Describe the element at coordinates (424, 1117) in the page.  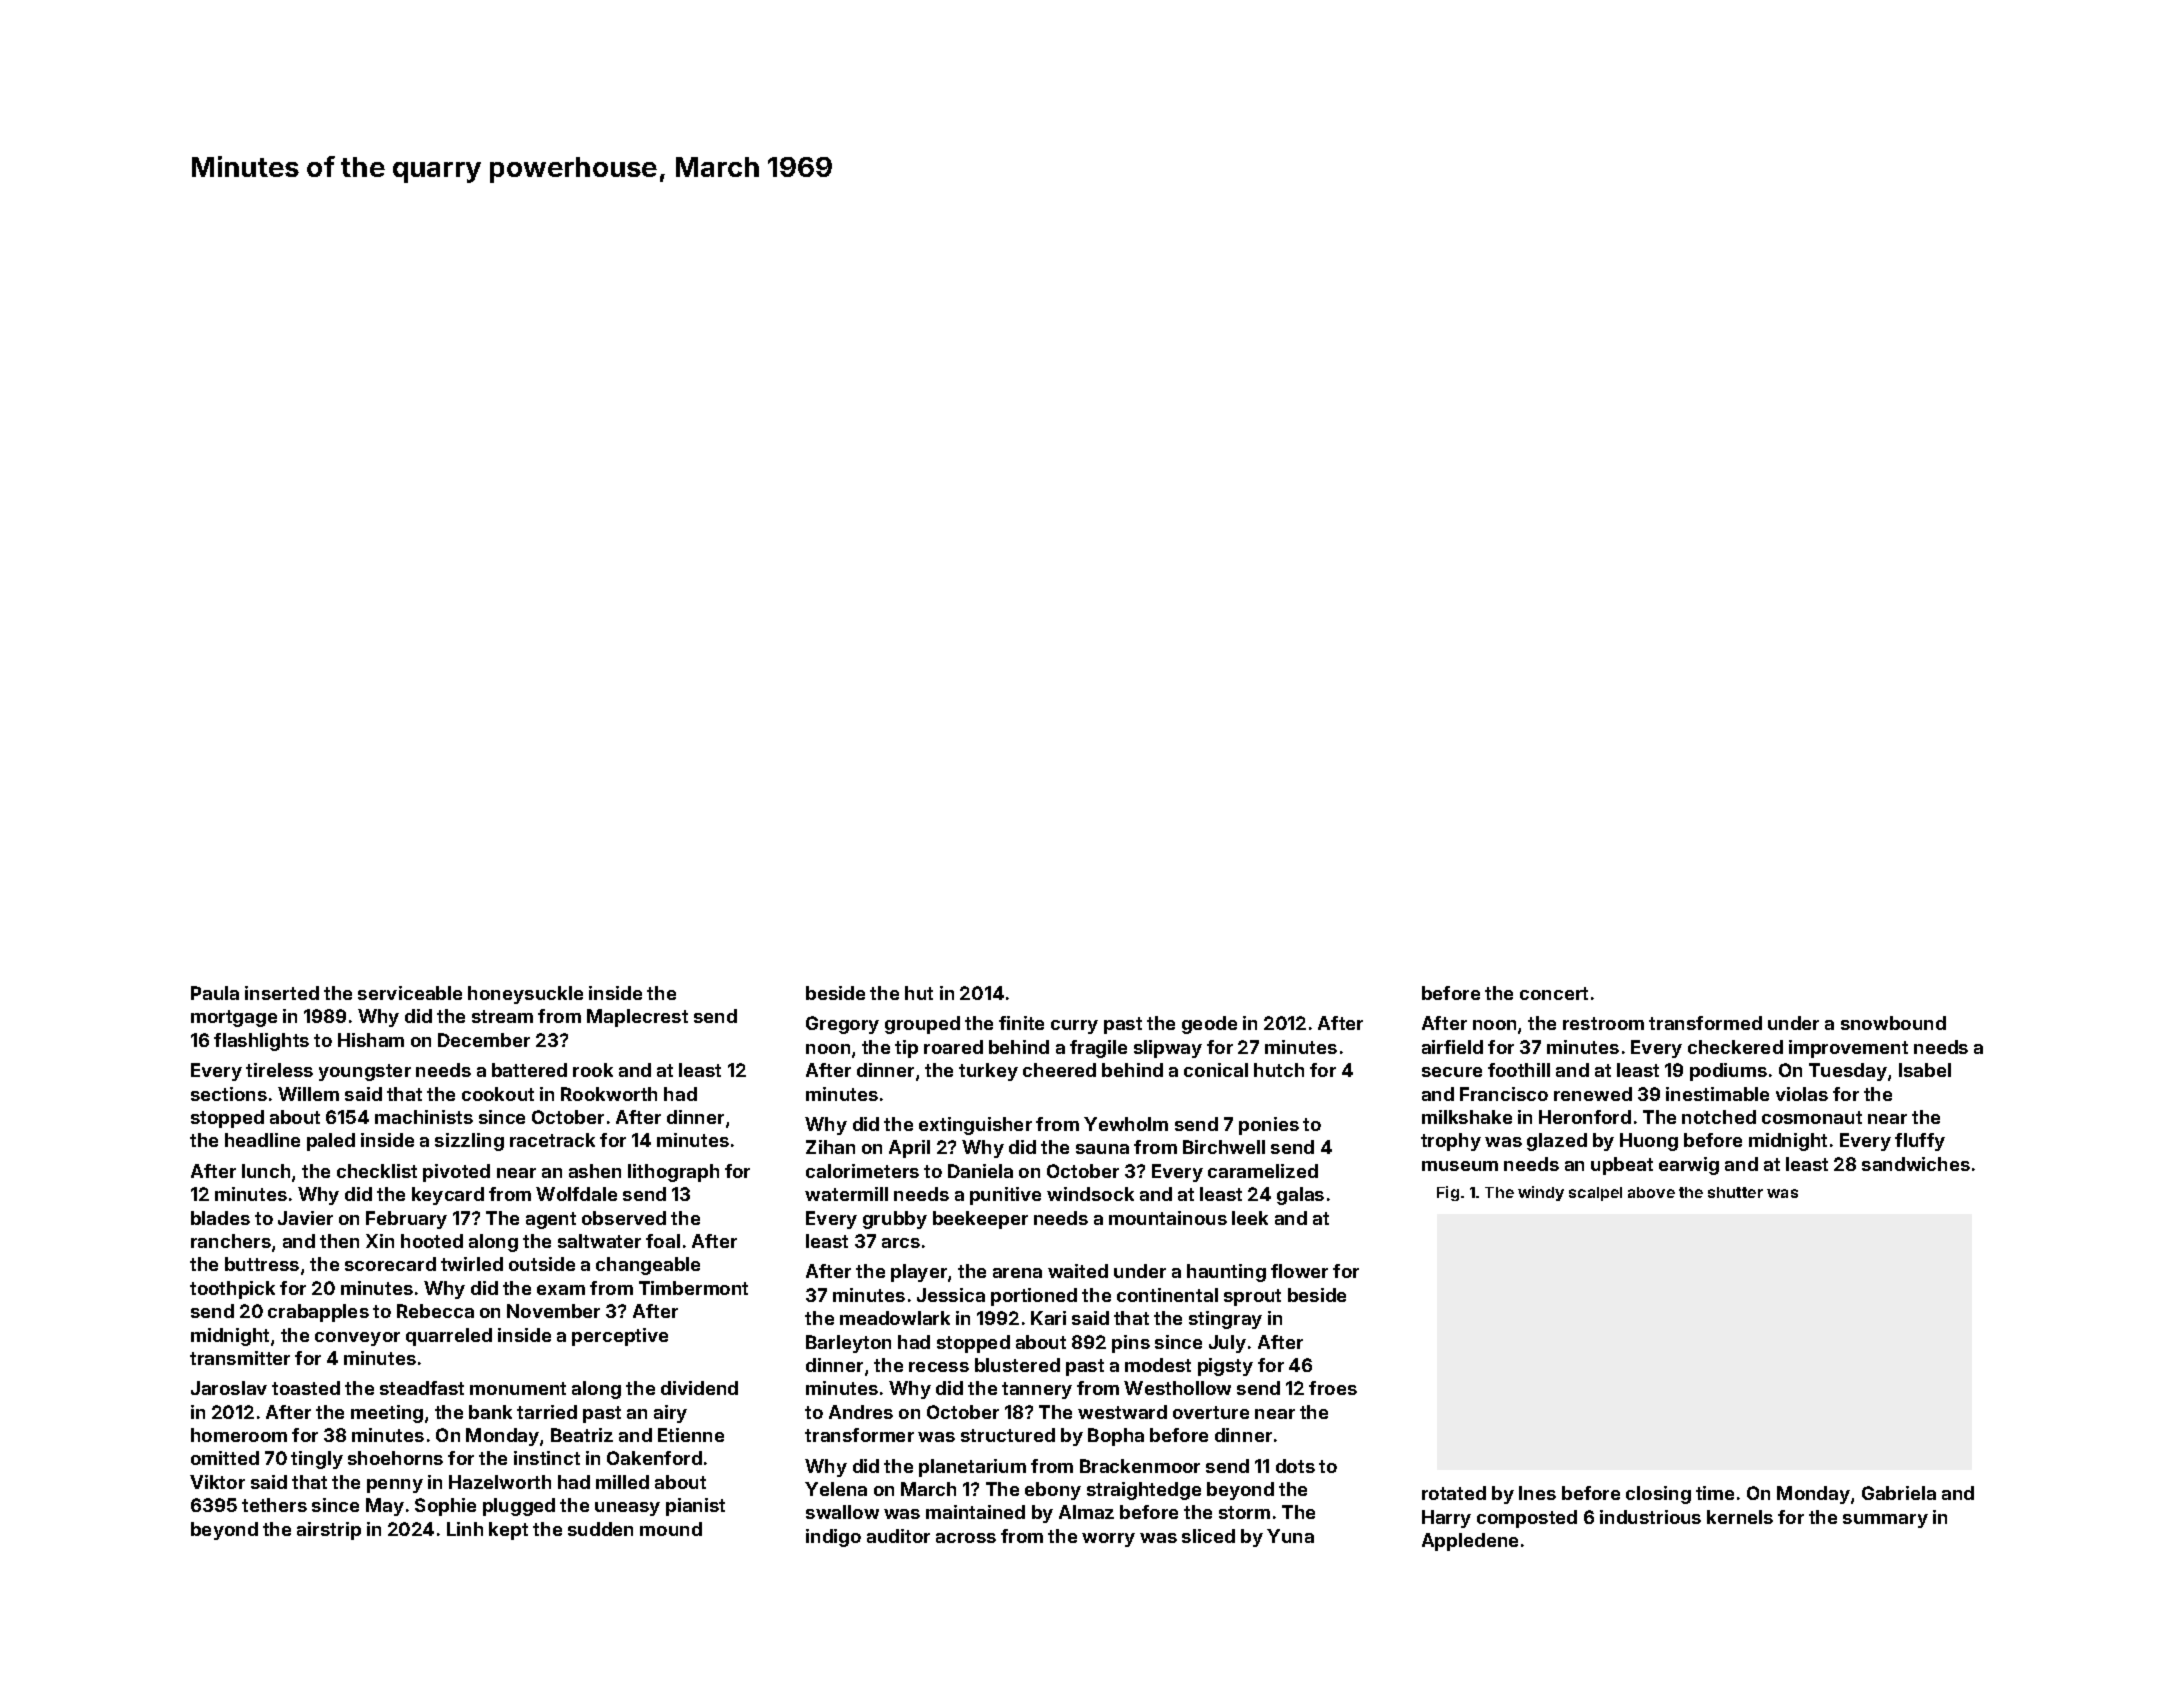
I see `machinists` at that location.
